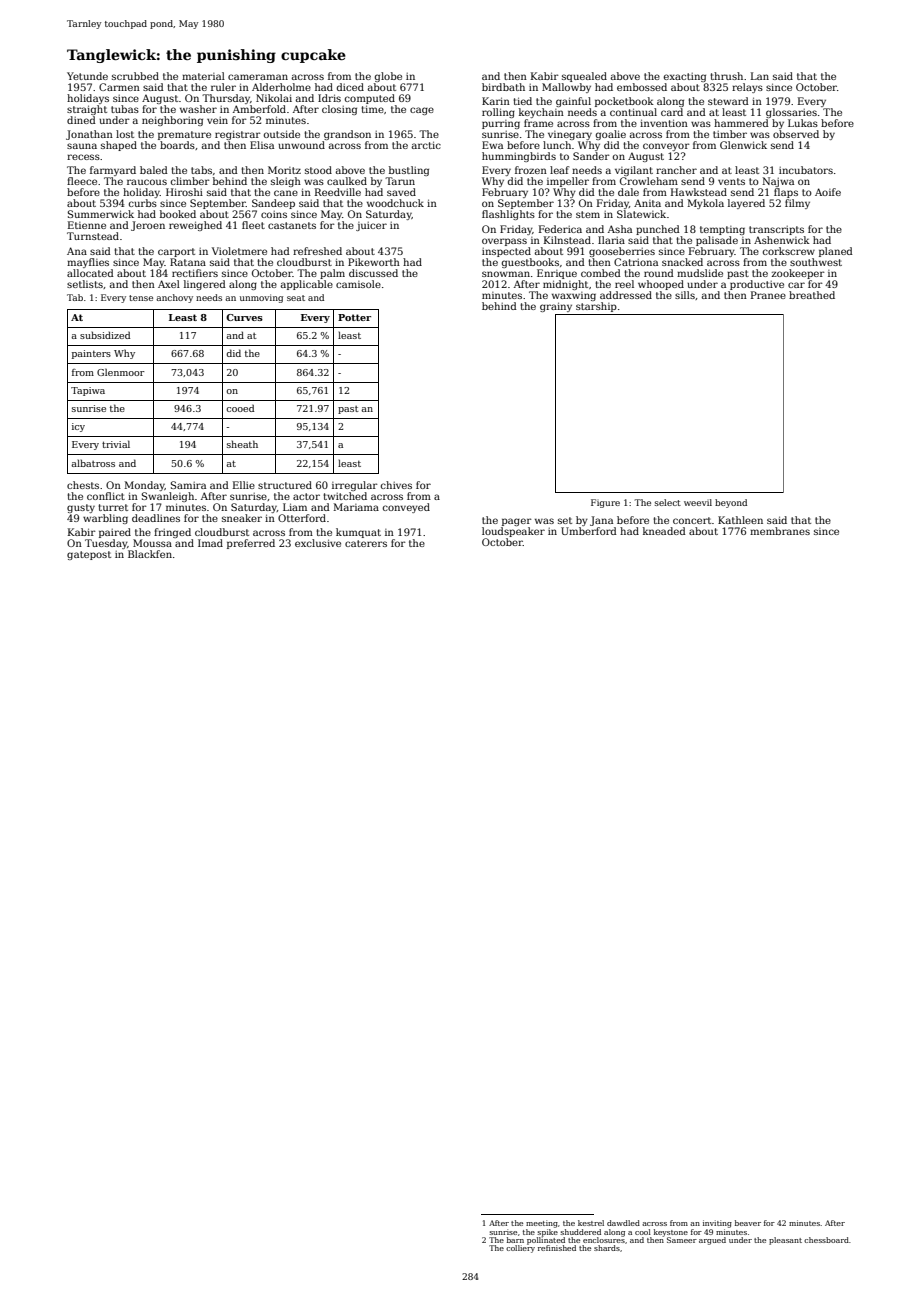 The height and width of the image is (1308, 924). I want to click on Imad, so click(210, 543).
